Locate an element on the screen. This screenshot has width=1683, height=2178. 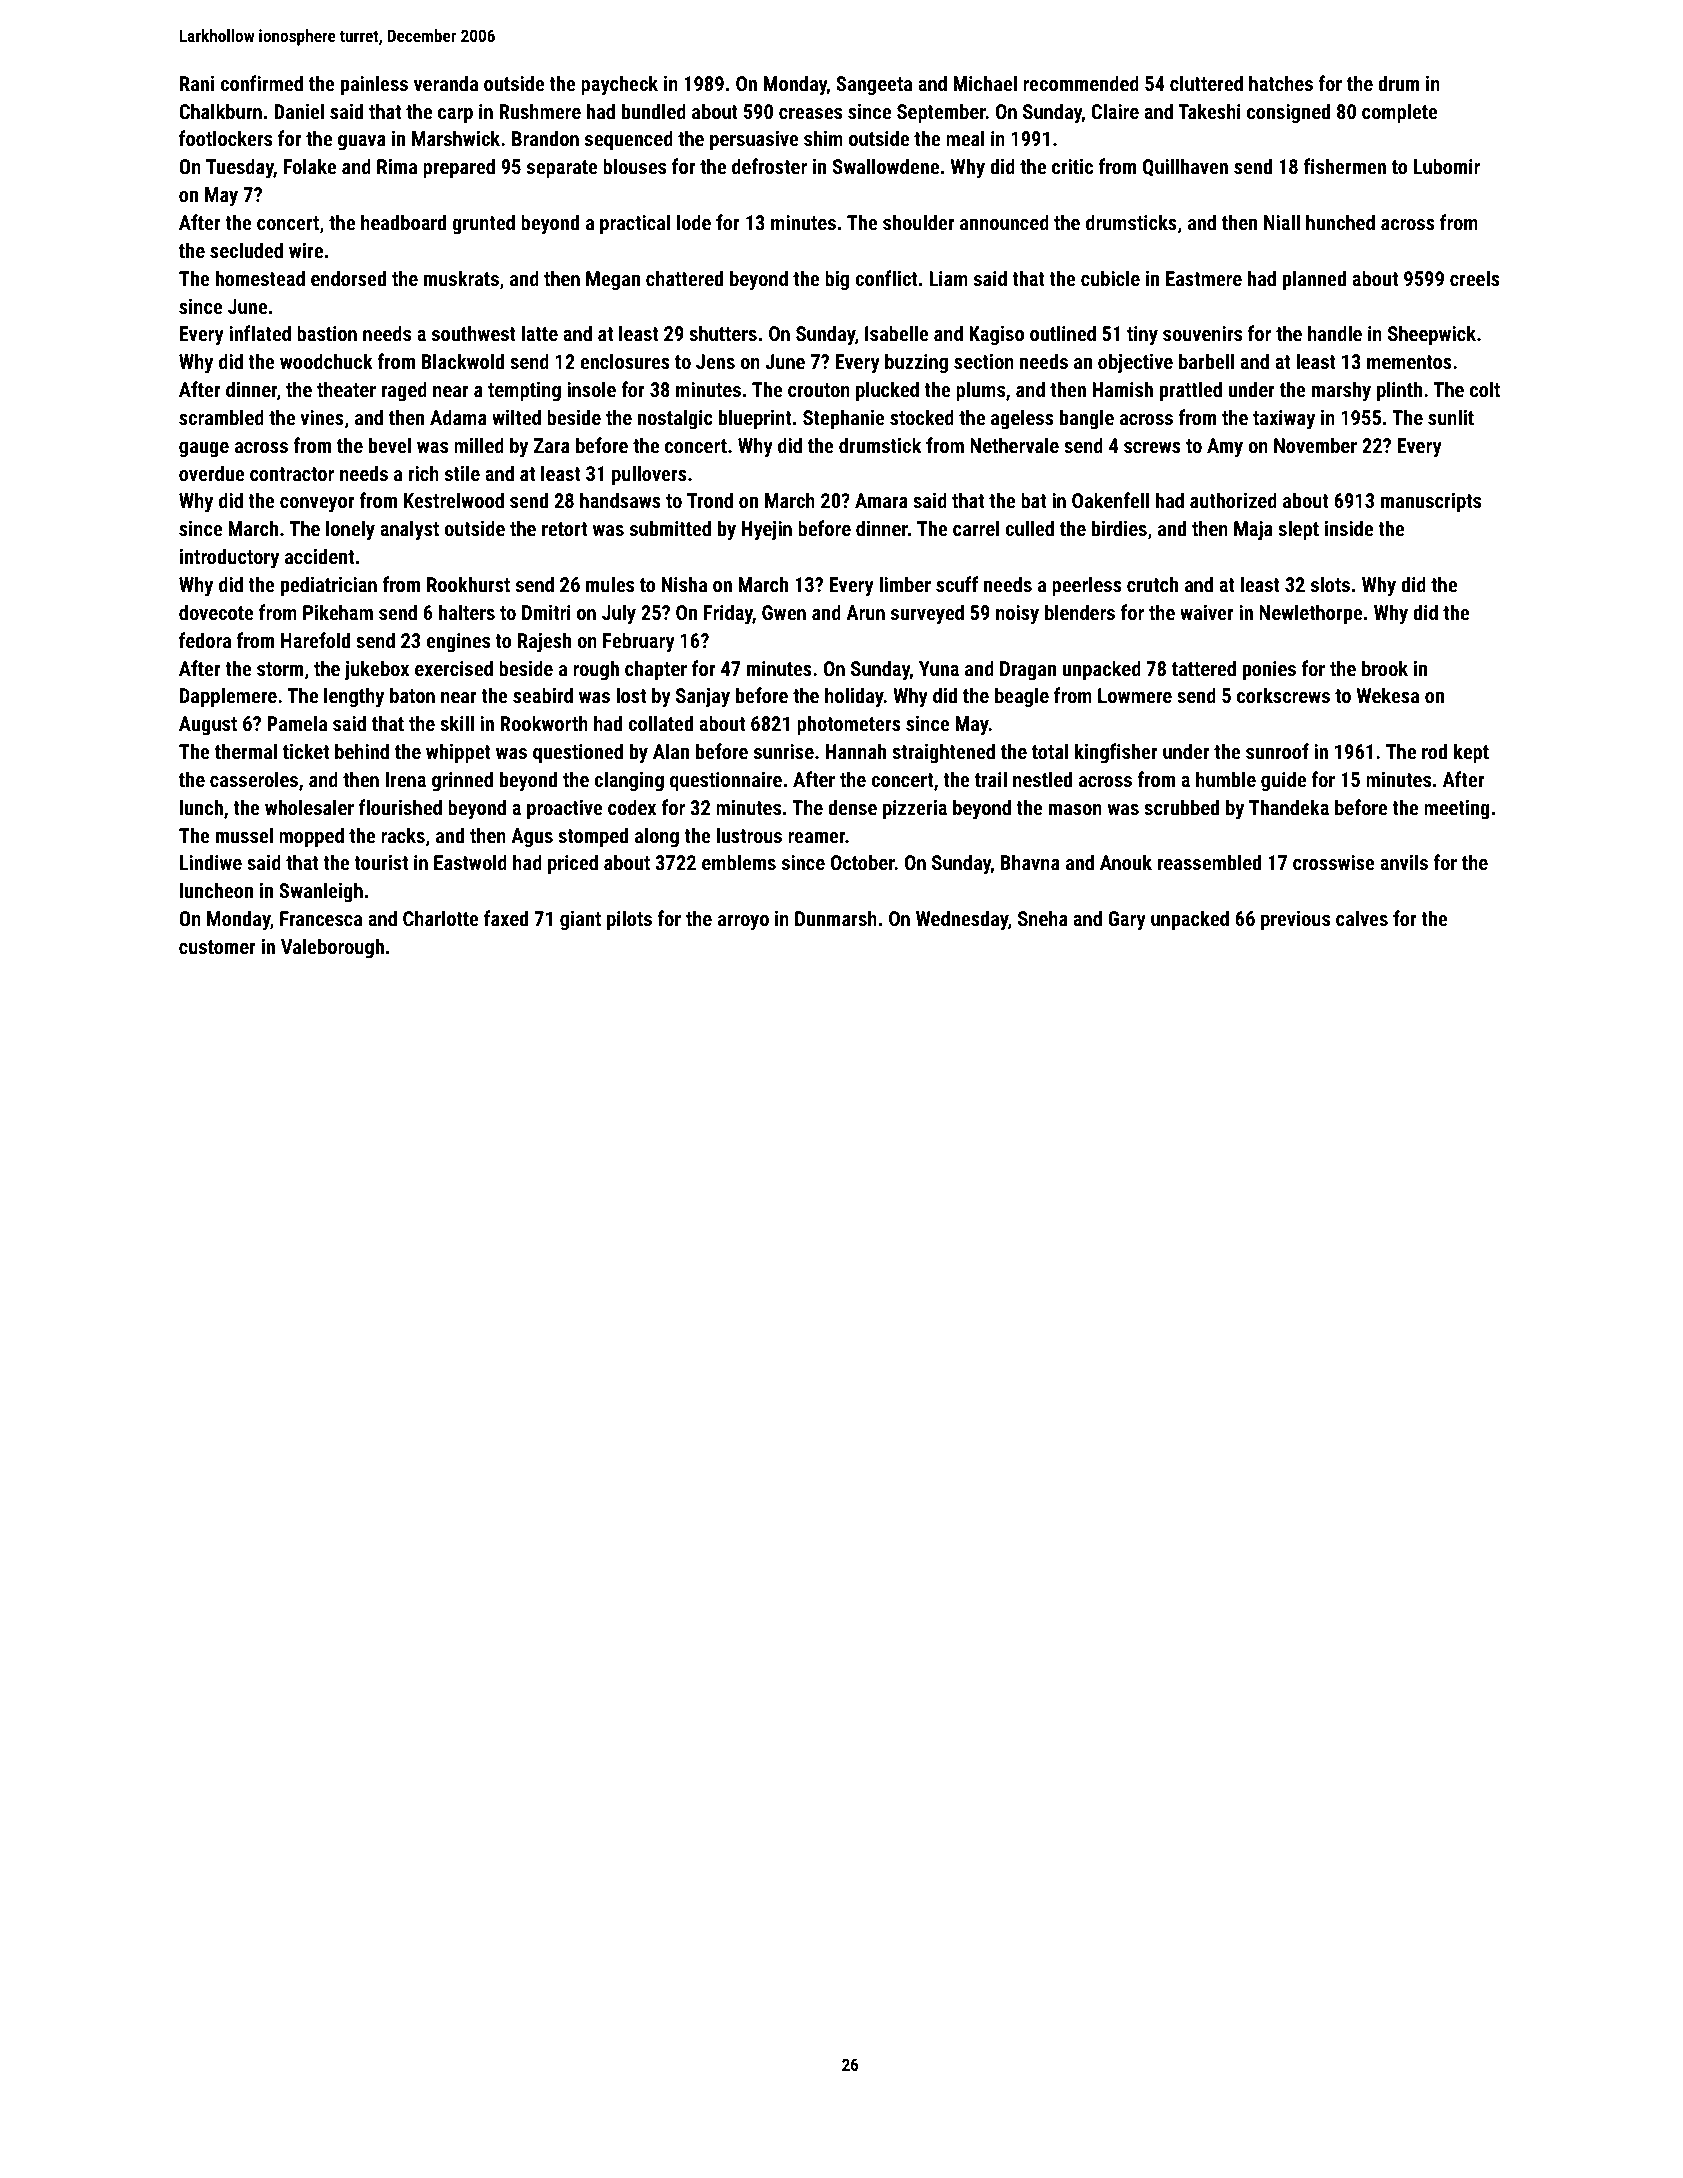
exercised is located at coordinates (454, 668).
